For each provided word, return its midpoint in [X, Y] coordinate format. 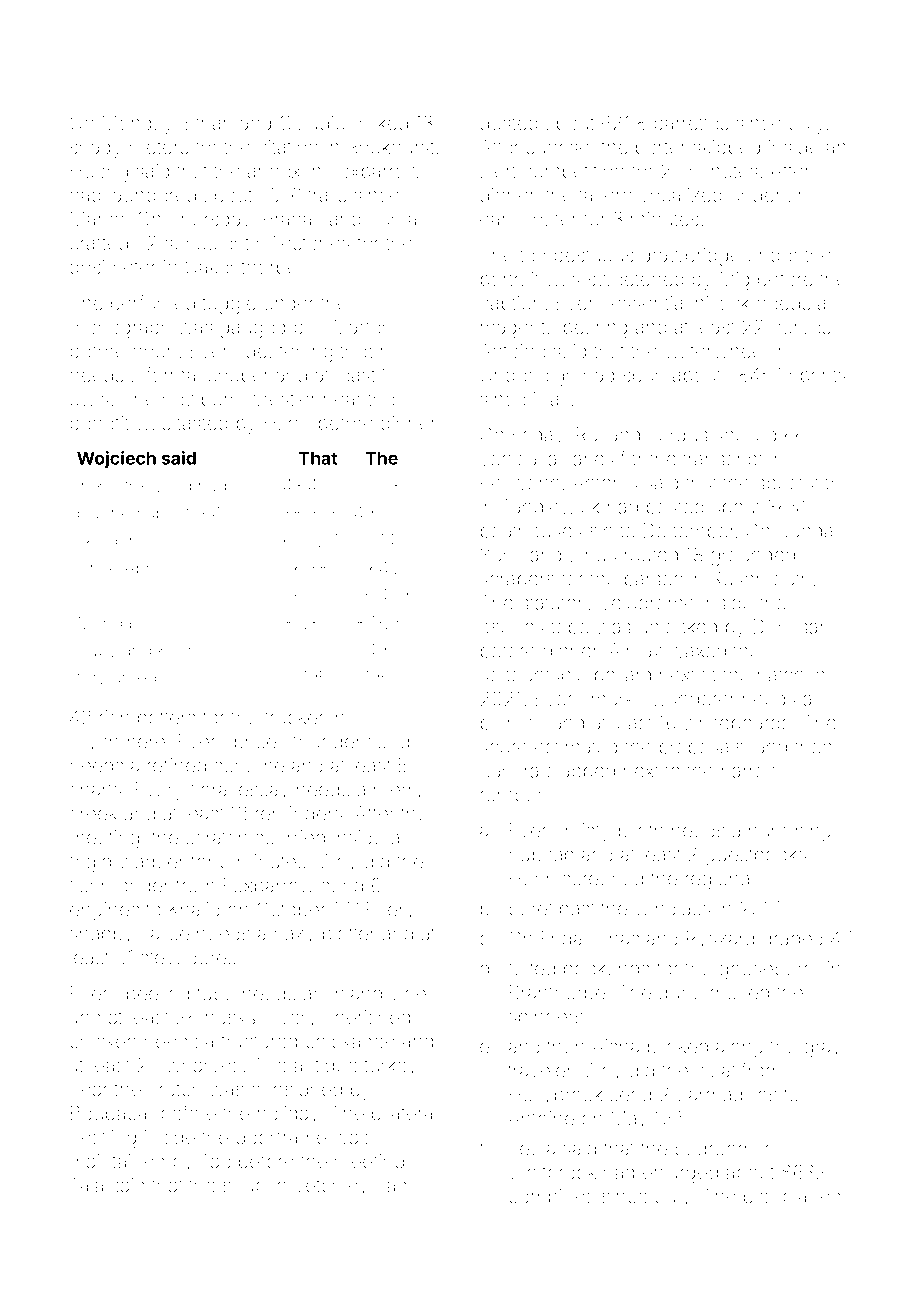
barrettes [691, 123]
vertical [510, 458]
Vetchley [331, 1187]
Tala [86, 1185]
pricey [261, 743]
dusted [509, 123]
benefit [99, 422]
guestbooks [756, 856]
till [537, 722]
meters [159, 147]
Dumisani [793, 626]
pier [760, 1198]
